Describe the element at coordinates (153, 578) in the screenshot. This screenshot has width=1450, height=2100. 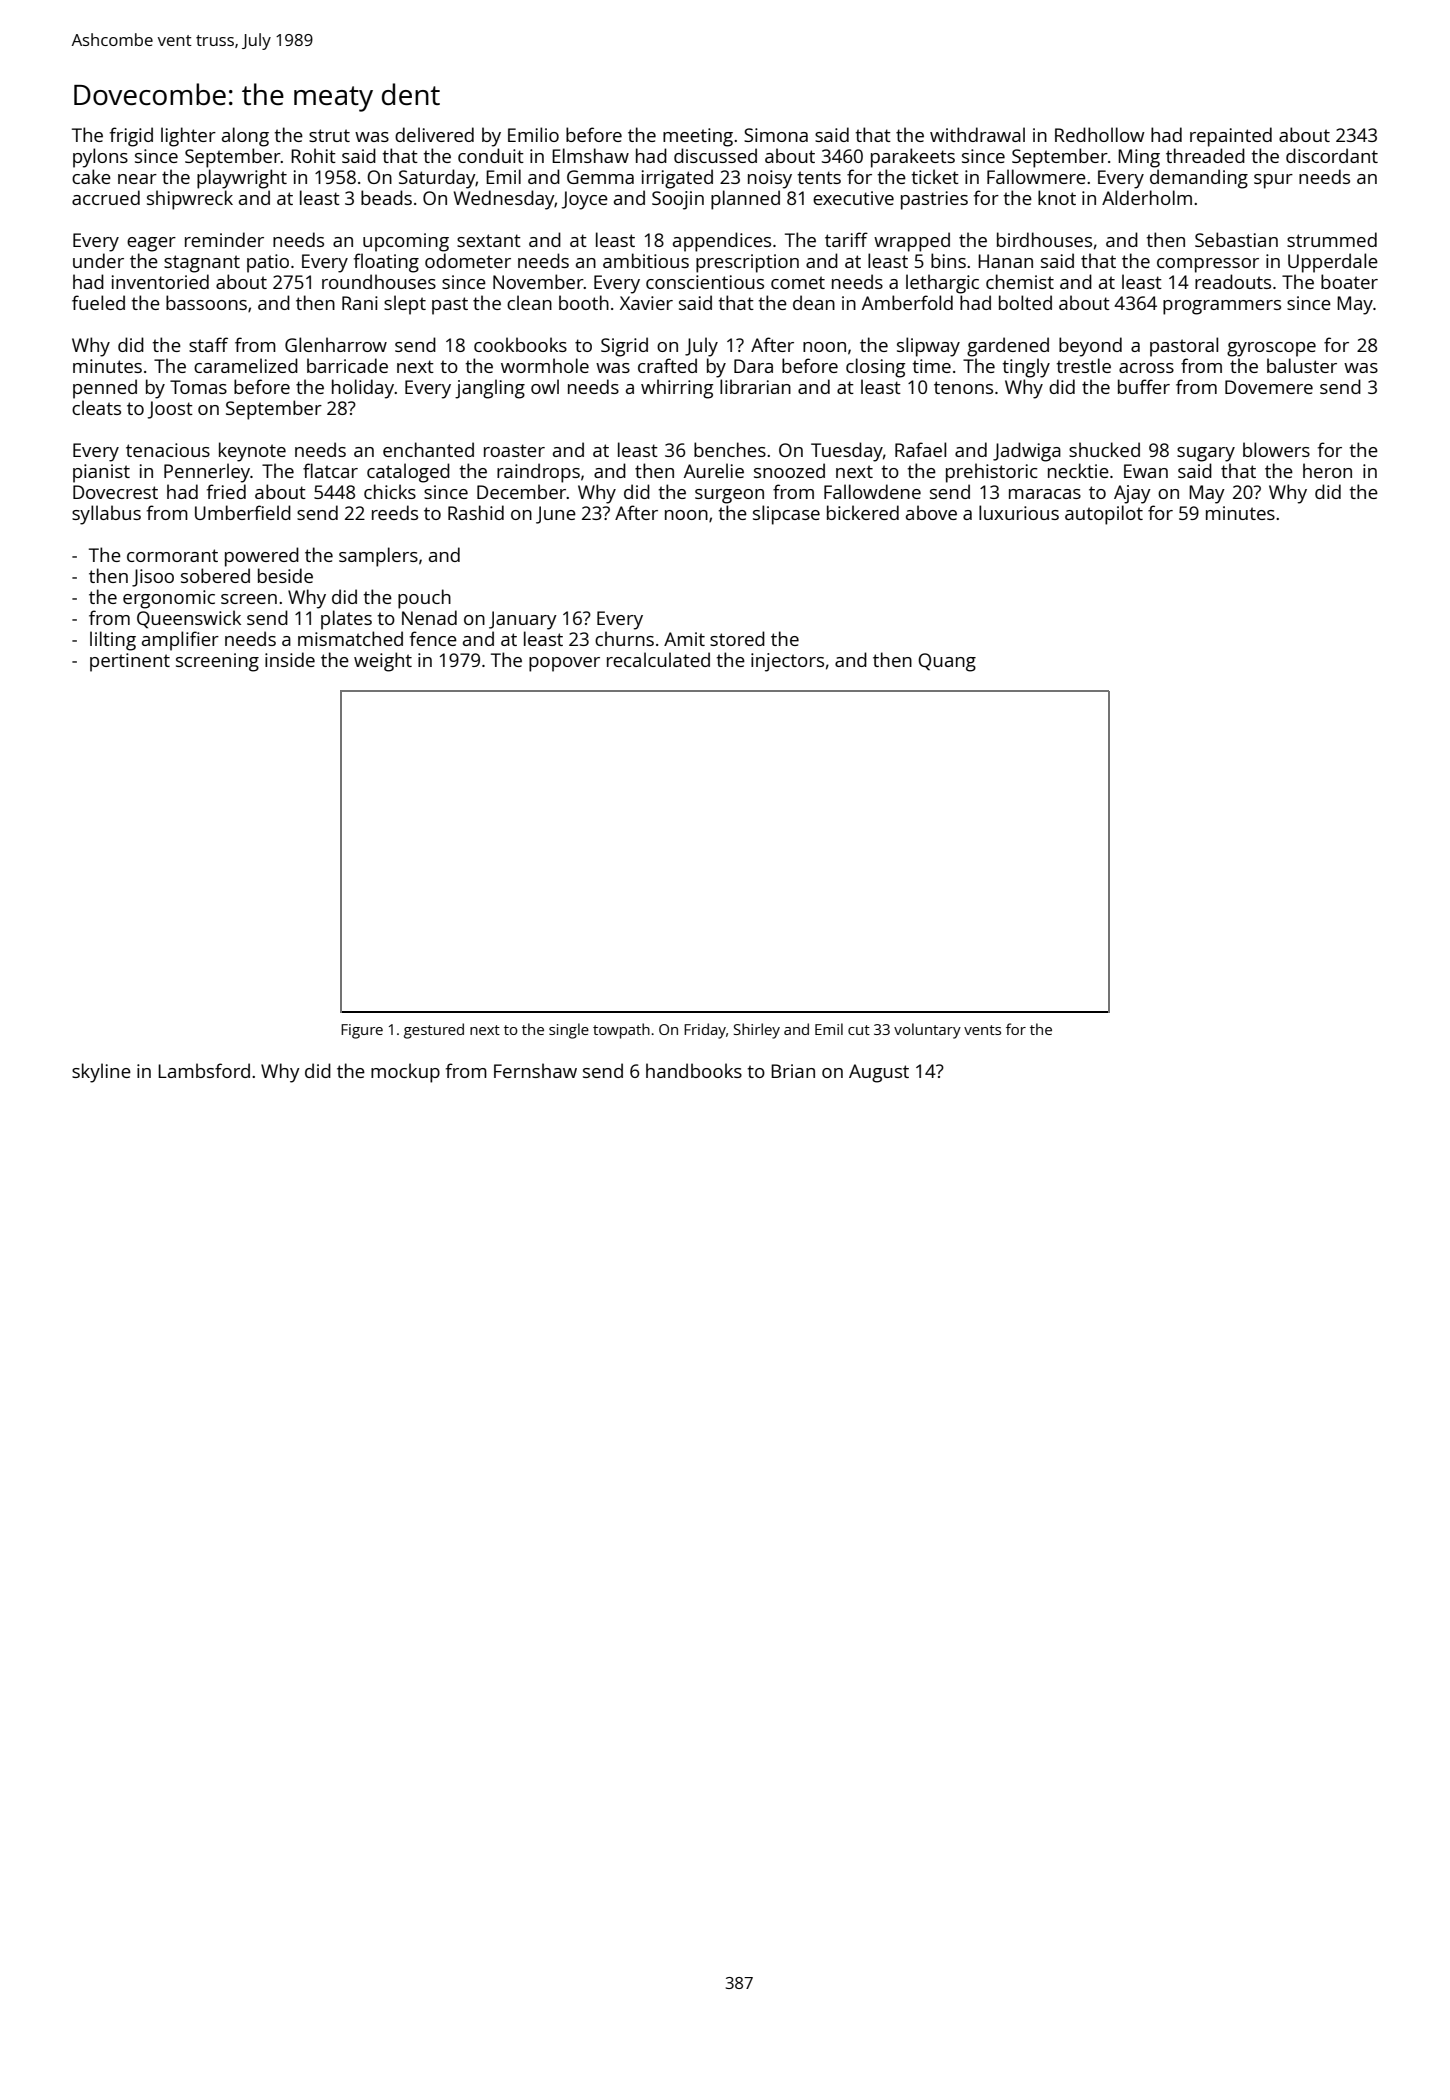
I see `Jisoo` at that location.
